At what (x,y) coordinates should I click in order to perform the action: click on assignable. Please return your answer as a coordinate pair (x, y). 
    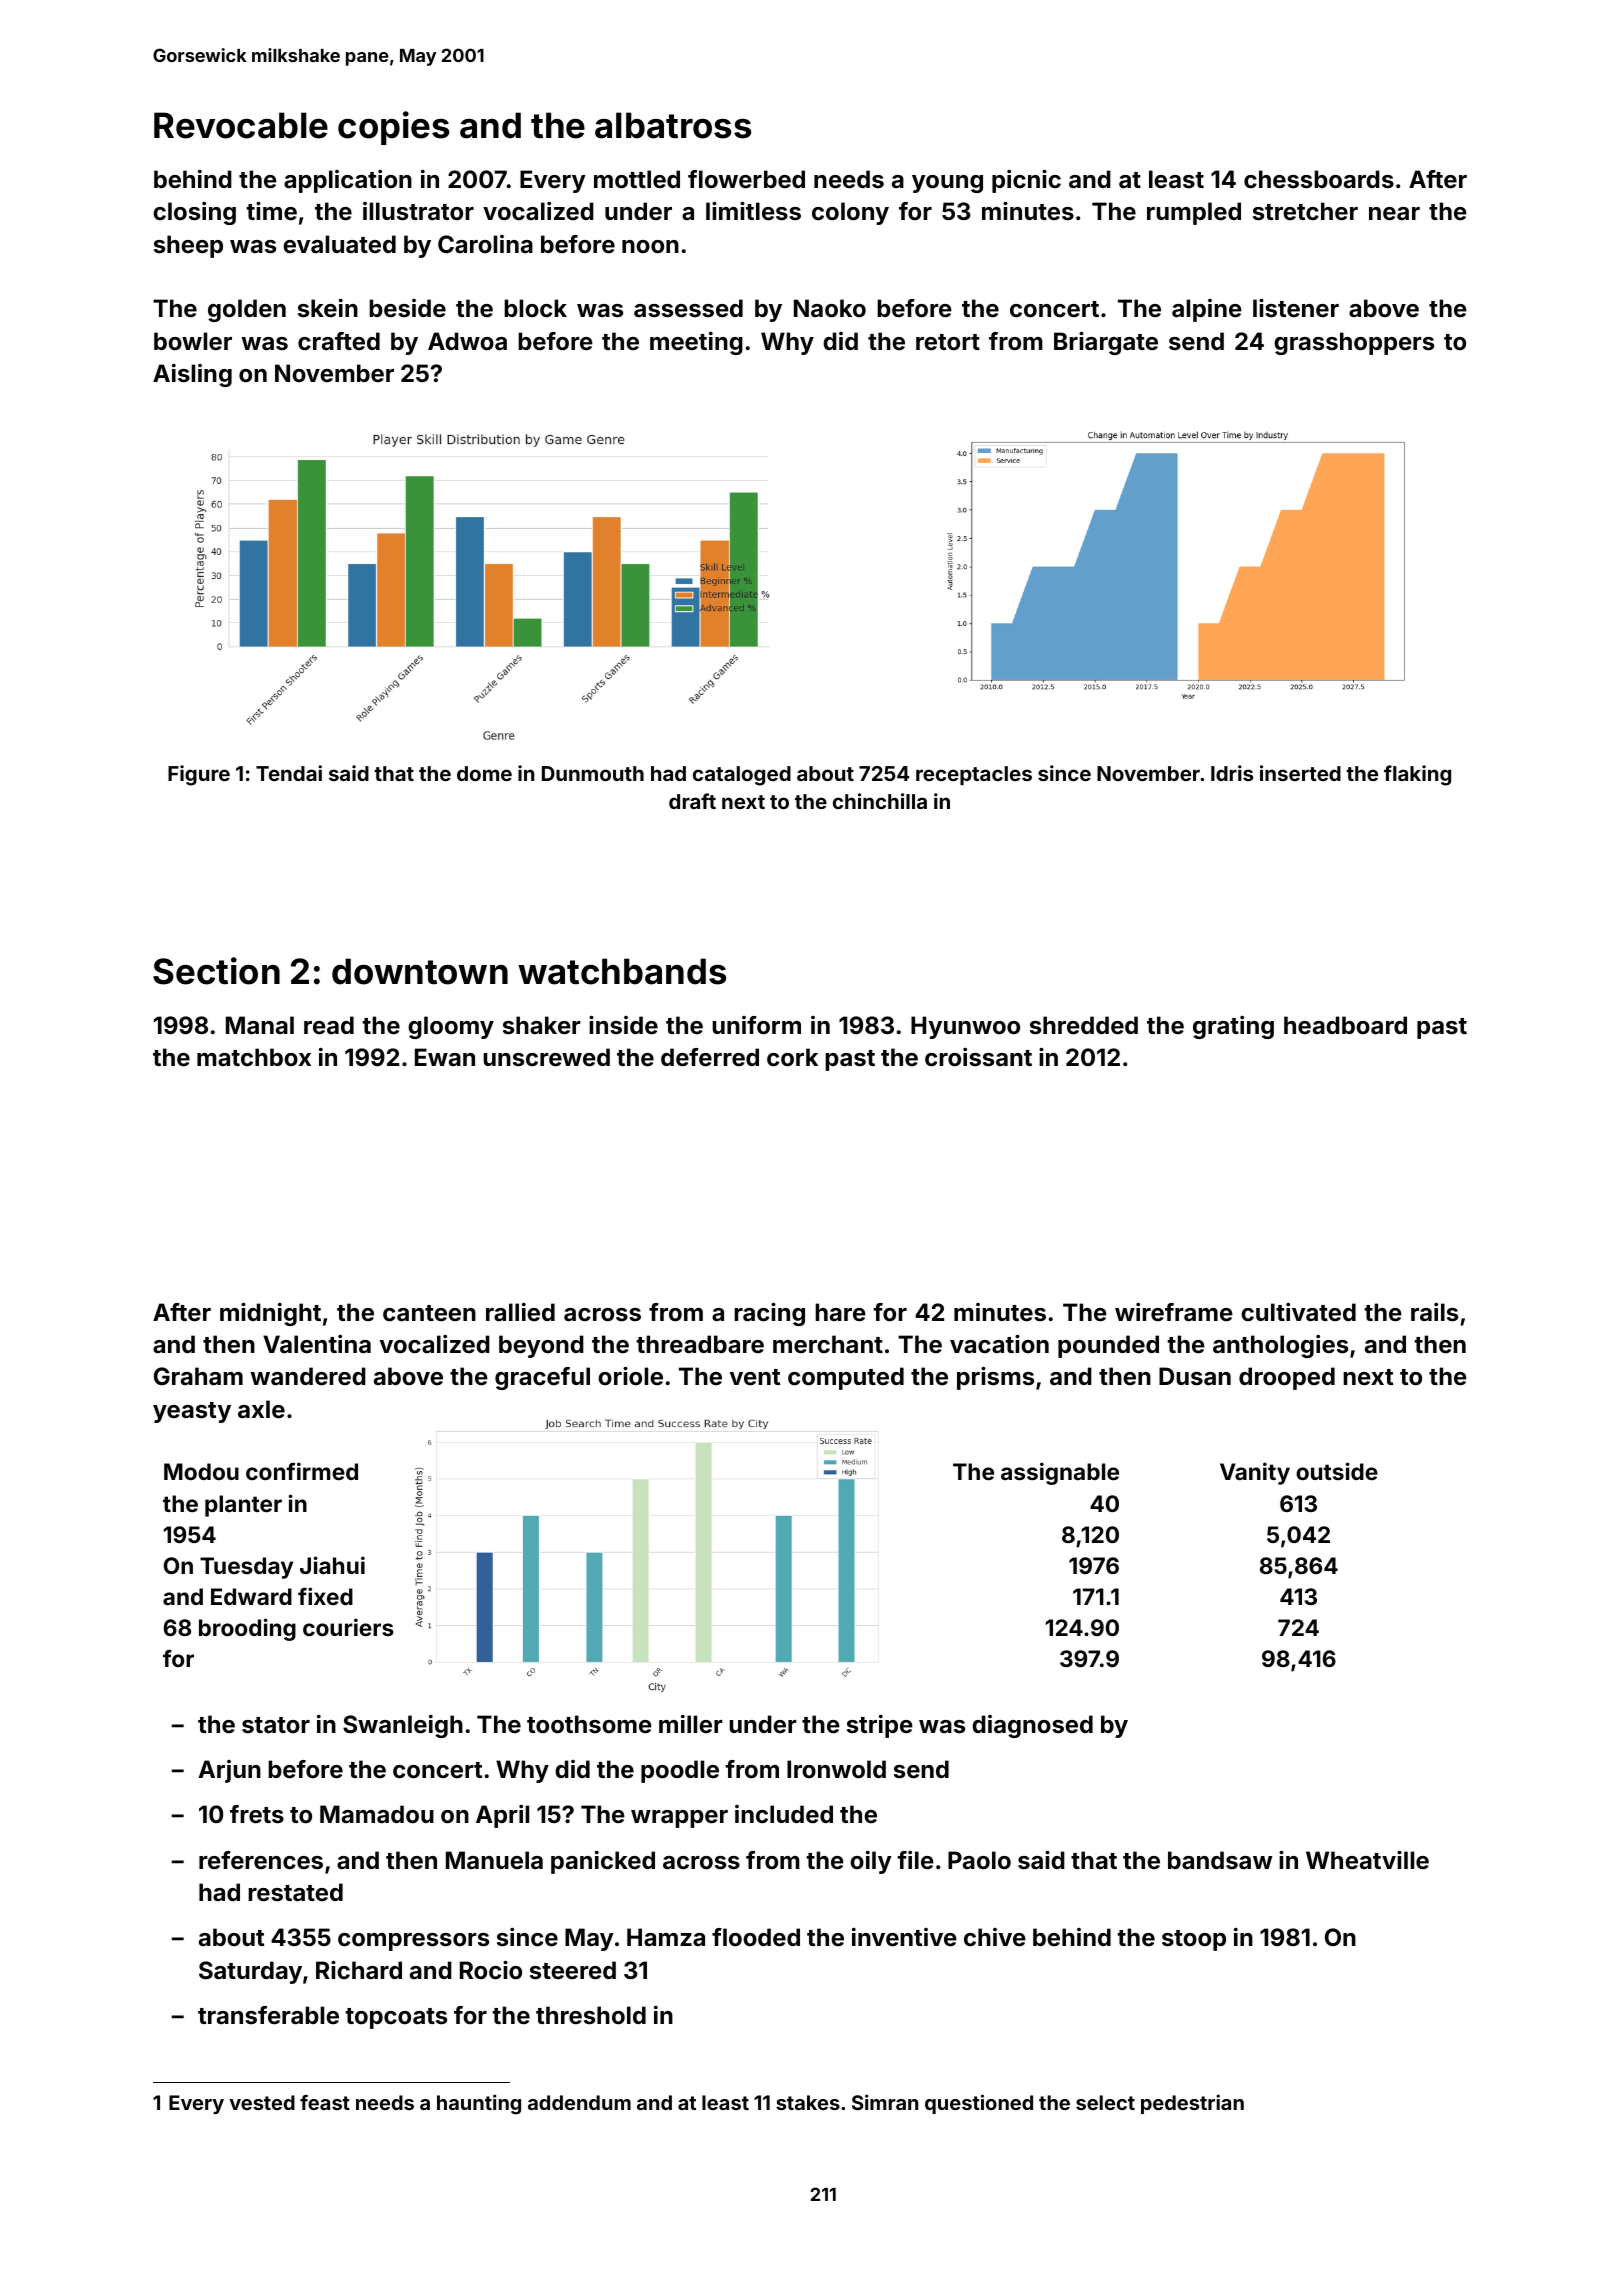
    Looking at the image, I should click on (1060, 1473).
